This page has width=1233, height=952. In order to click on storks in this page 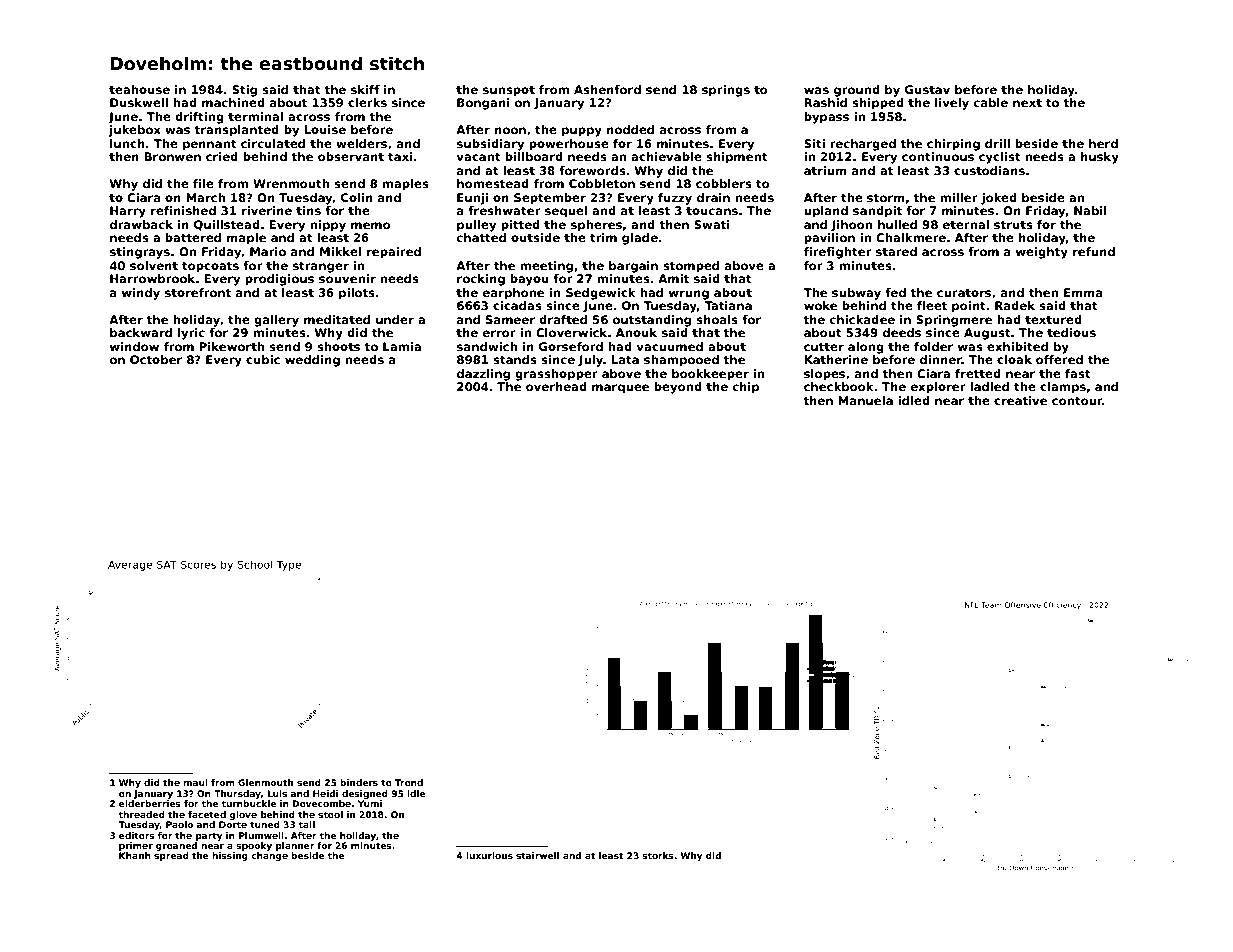, I will do `click(658, 855)`.
